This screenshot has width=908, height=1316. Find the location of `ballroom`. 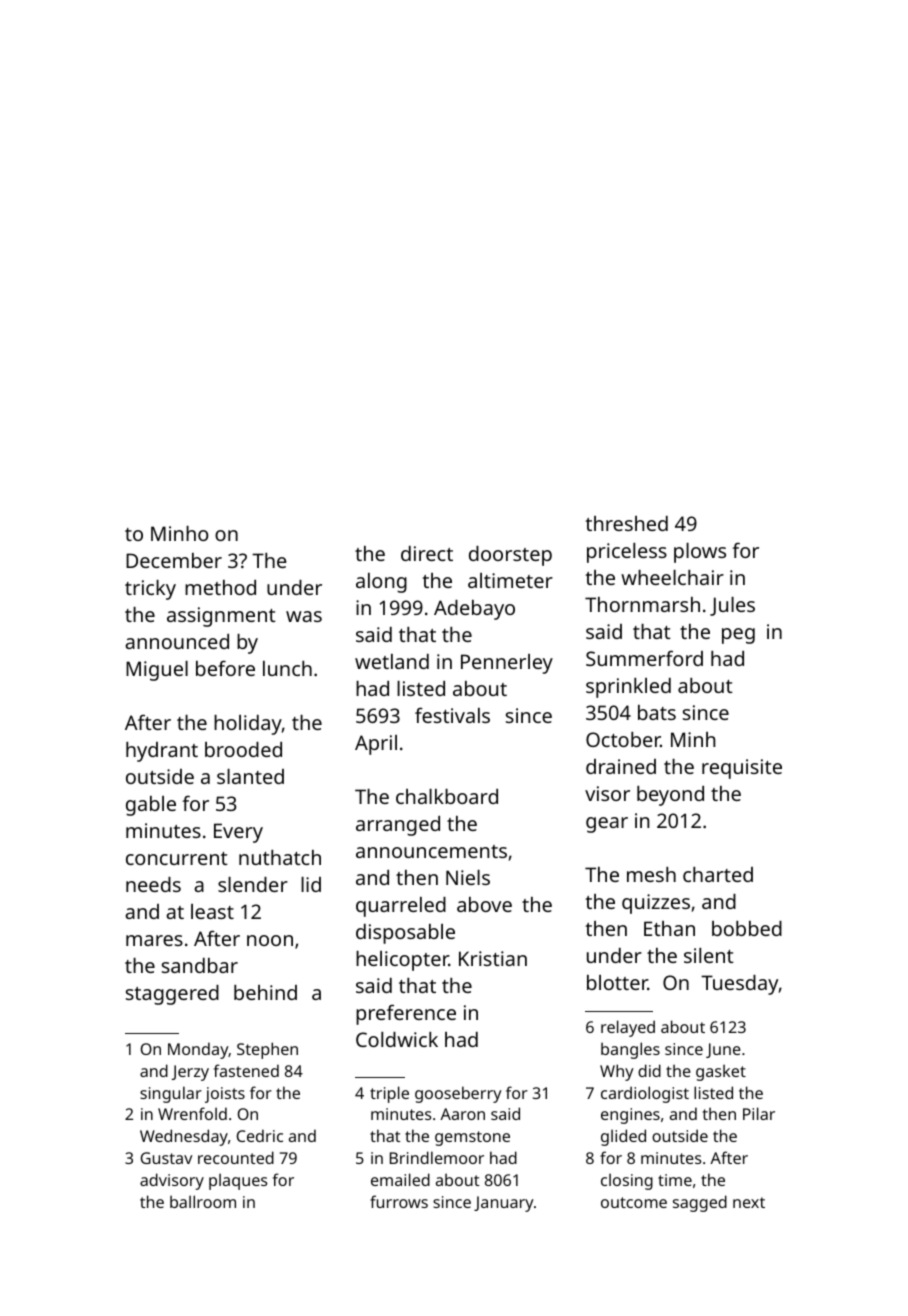

ballroom is located at coordinates (203, 1201).
